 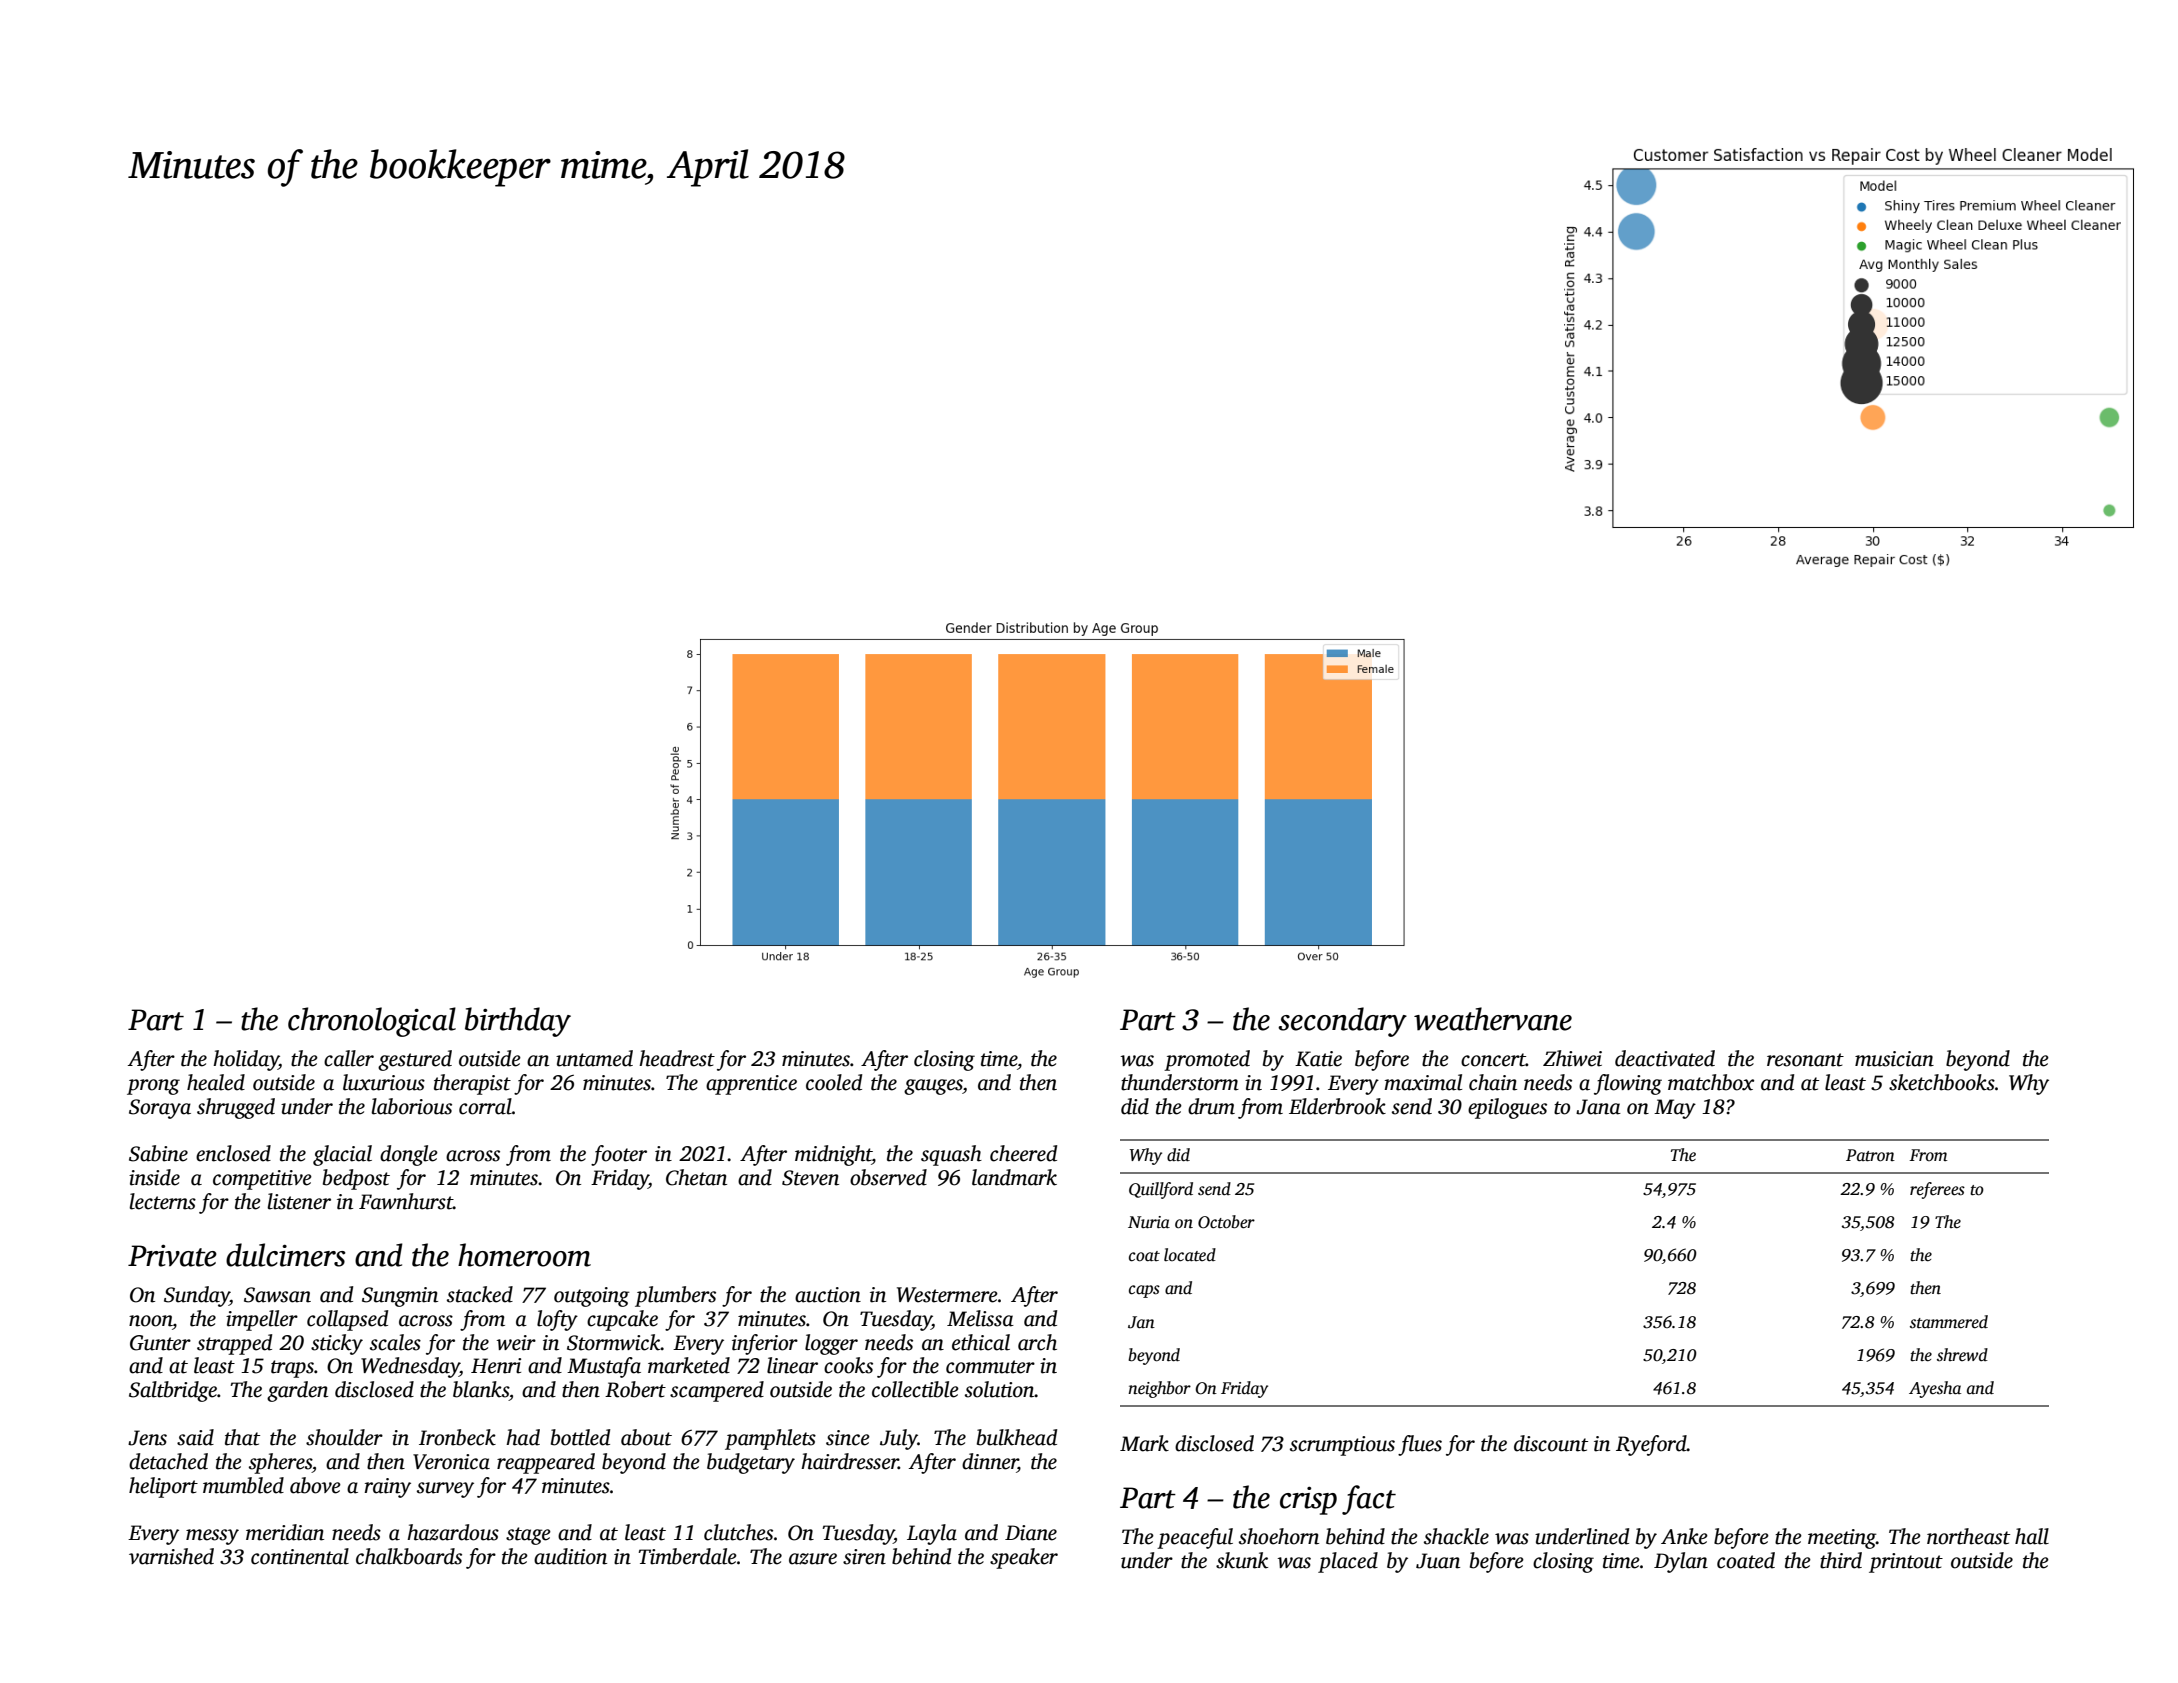 I want to click on auction, so click(x=828, y=1295).
